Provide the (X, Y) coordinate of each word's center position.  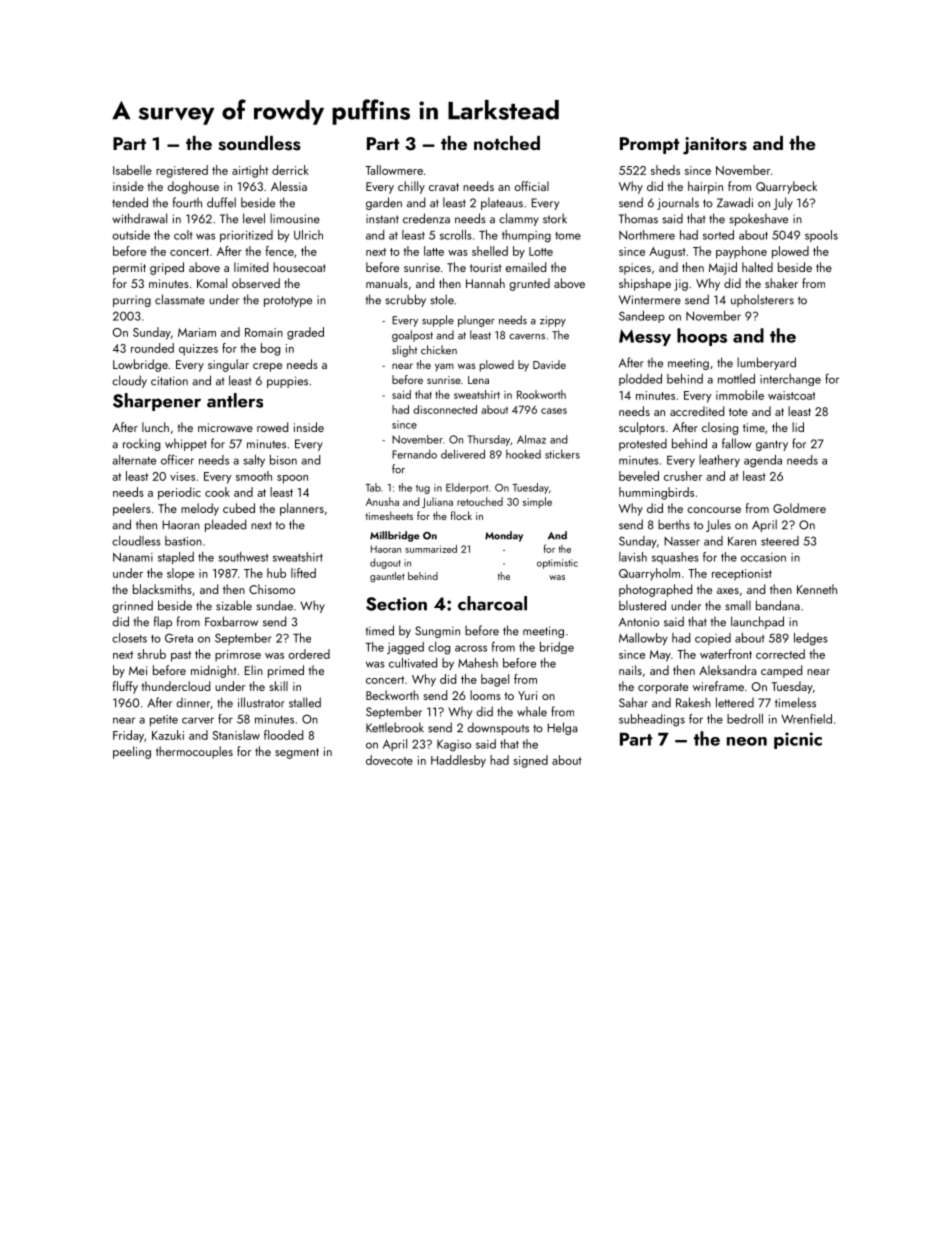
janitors (715, 146)
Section (396, 604)
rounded (152, 348)
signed (530, 761)
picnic (798, 740)
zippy (553, 321)
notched (507, 143)
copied (713, 639)
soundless (259, 143)
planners (302, 509)
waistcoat (791, 395)
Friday (128, 736)
